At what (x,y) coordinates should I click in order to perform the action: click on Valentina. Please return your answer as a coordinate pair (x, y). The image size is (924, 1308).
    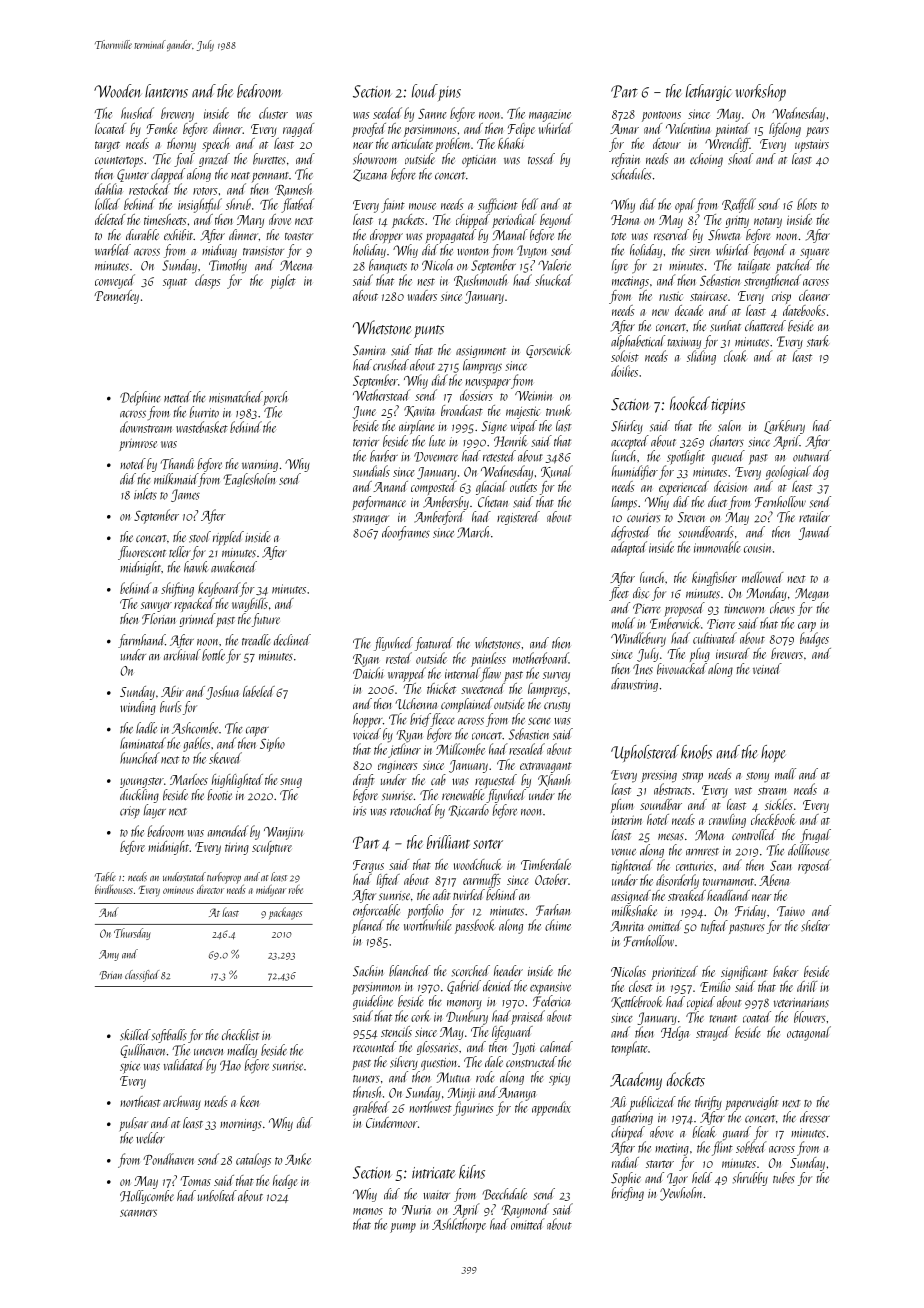
    Looking at the image, I should click on (688, 128).
